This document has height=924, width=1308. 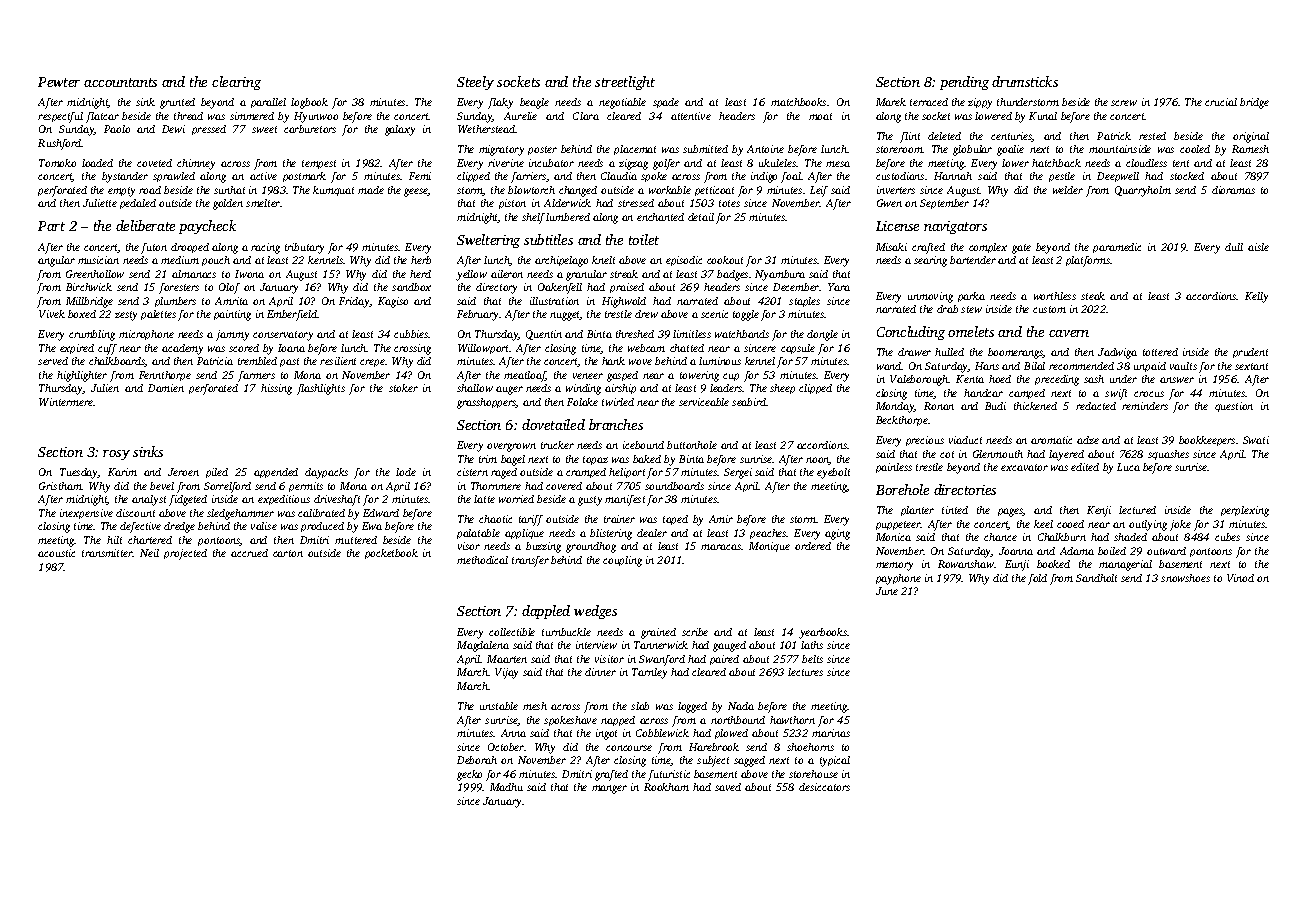 I want to click on drumsticks, so click(x=1025, y=81).
